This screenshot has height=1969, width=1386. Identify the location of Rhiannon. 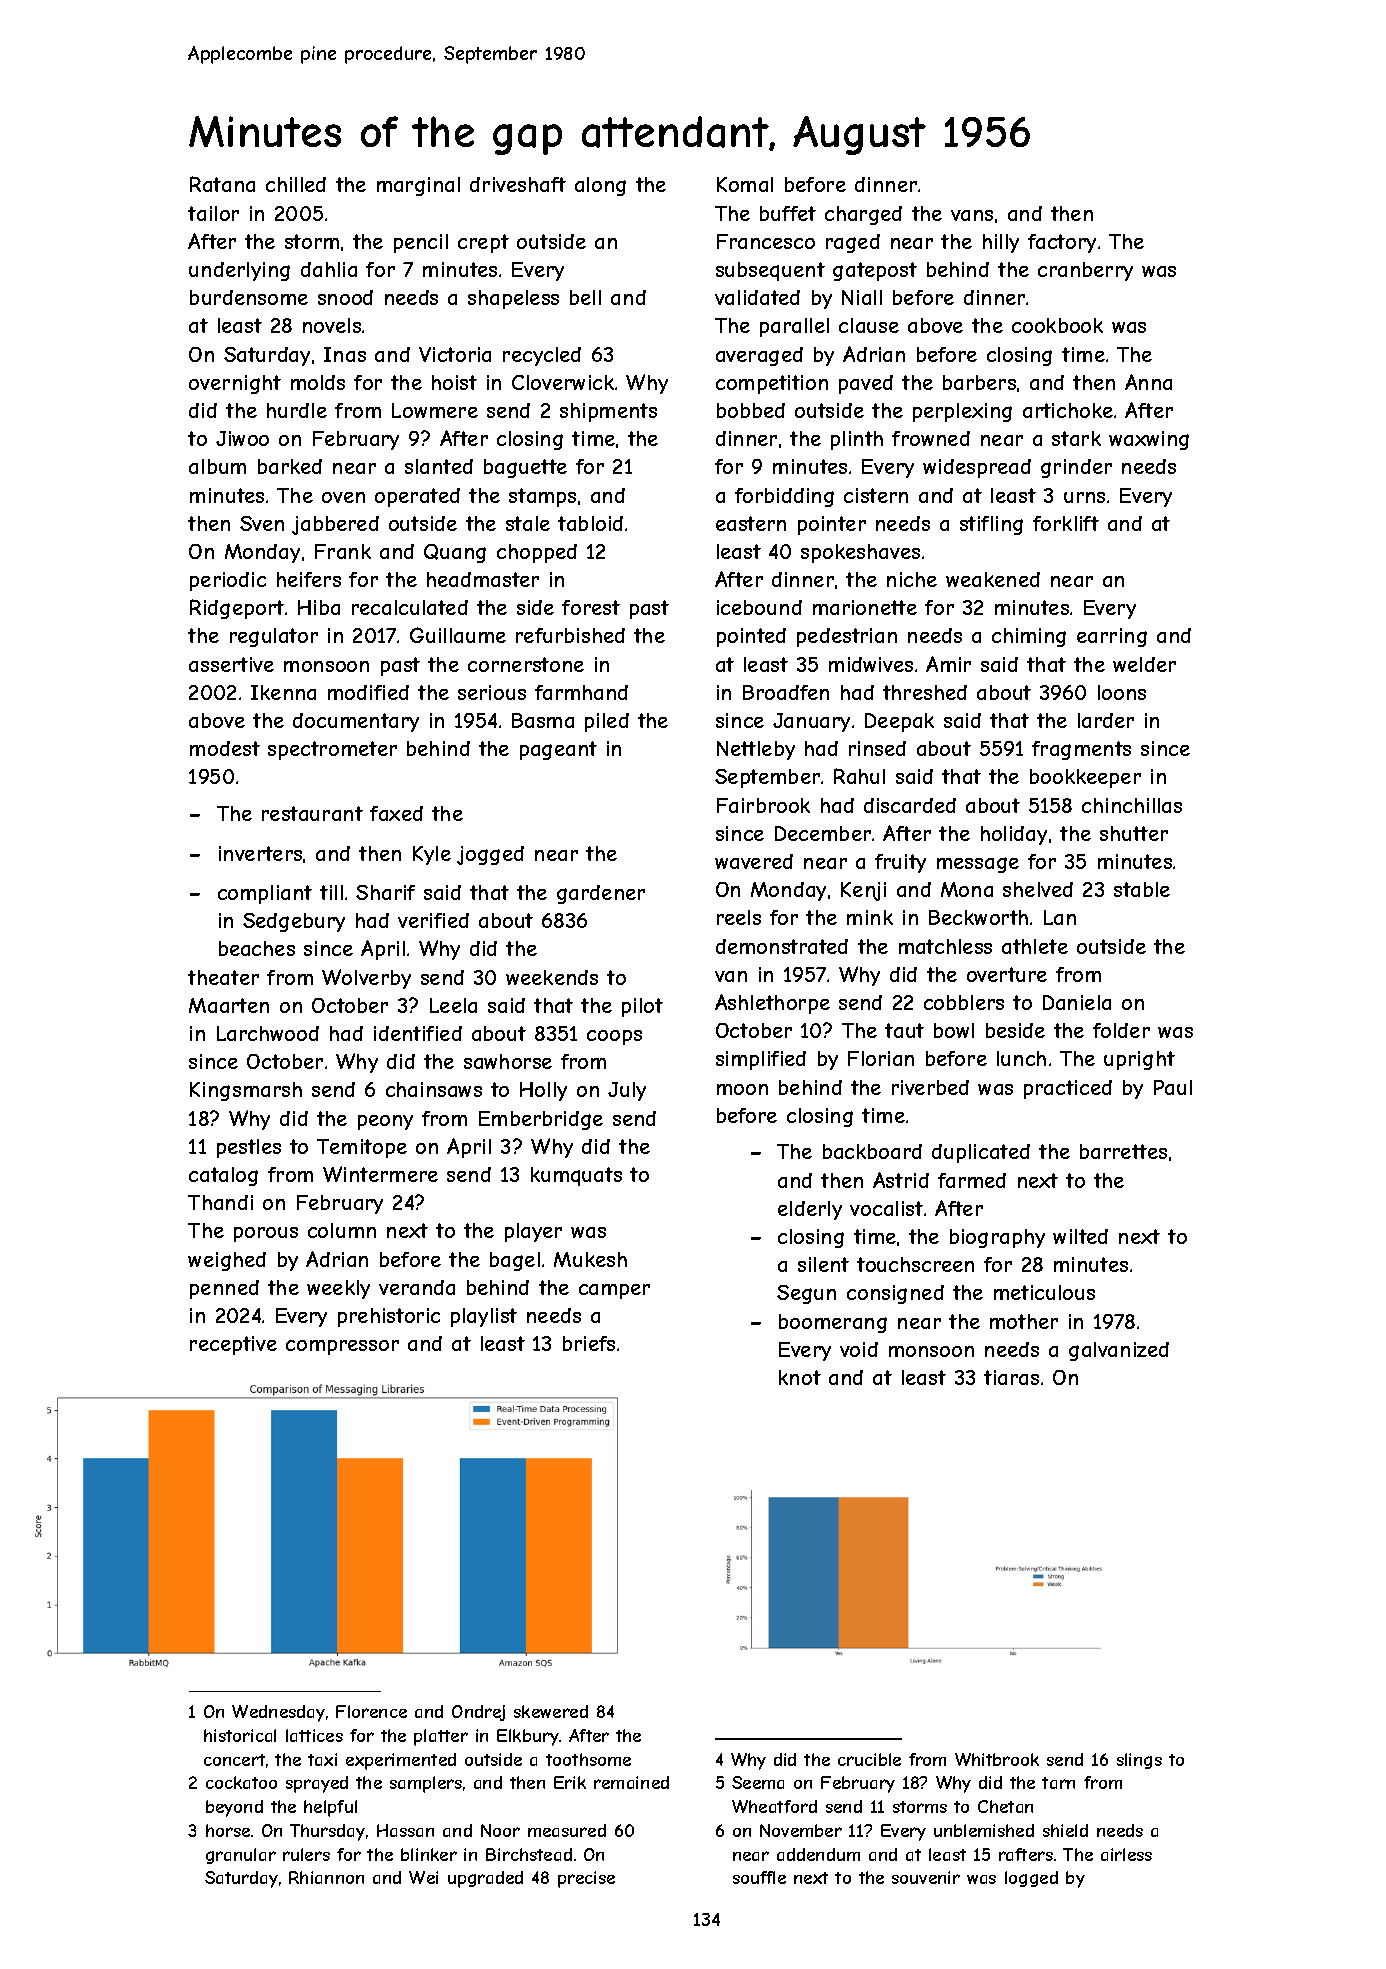
(326, 1877).
